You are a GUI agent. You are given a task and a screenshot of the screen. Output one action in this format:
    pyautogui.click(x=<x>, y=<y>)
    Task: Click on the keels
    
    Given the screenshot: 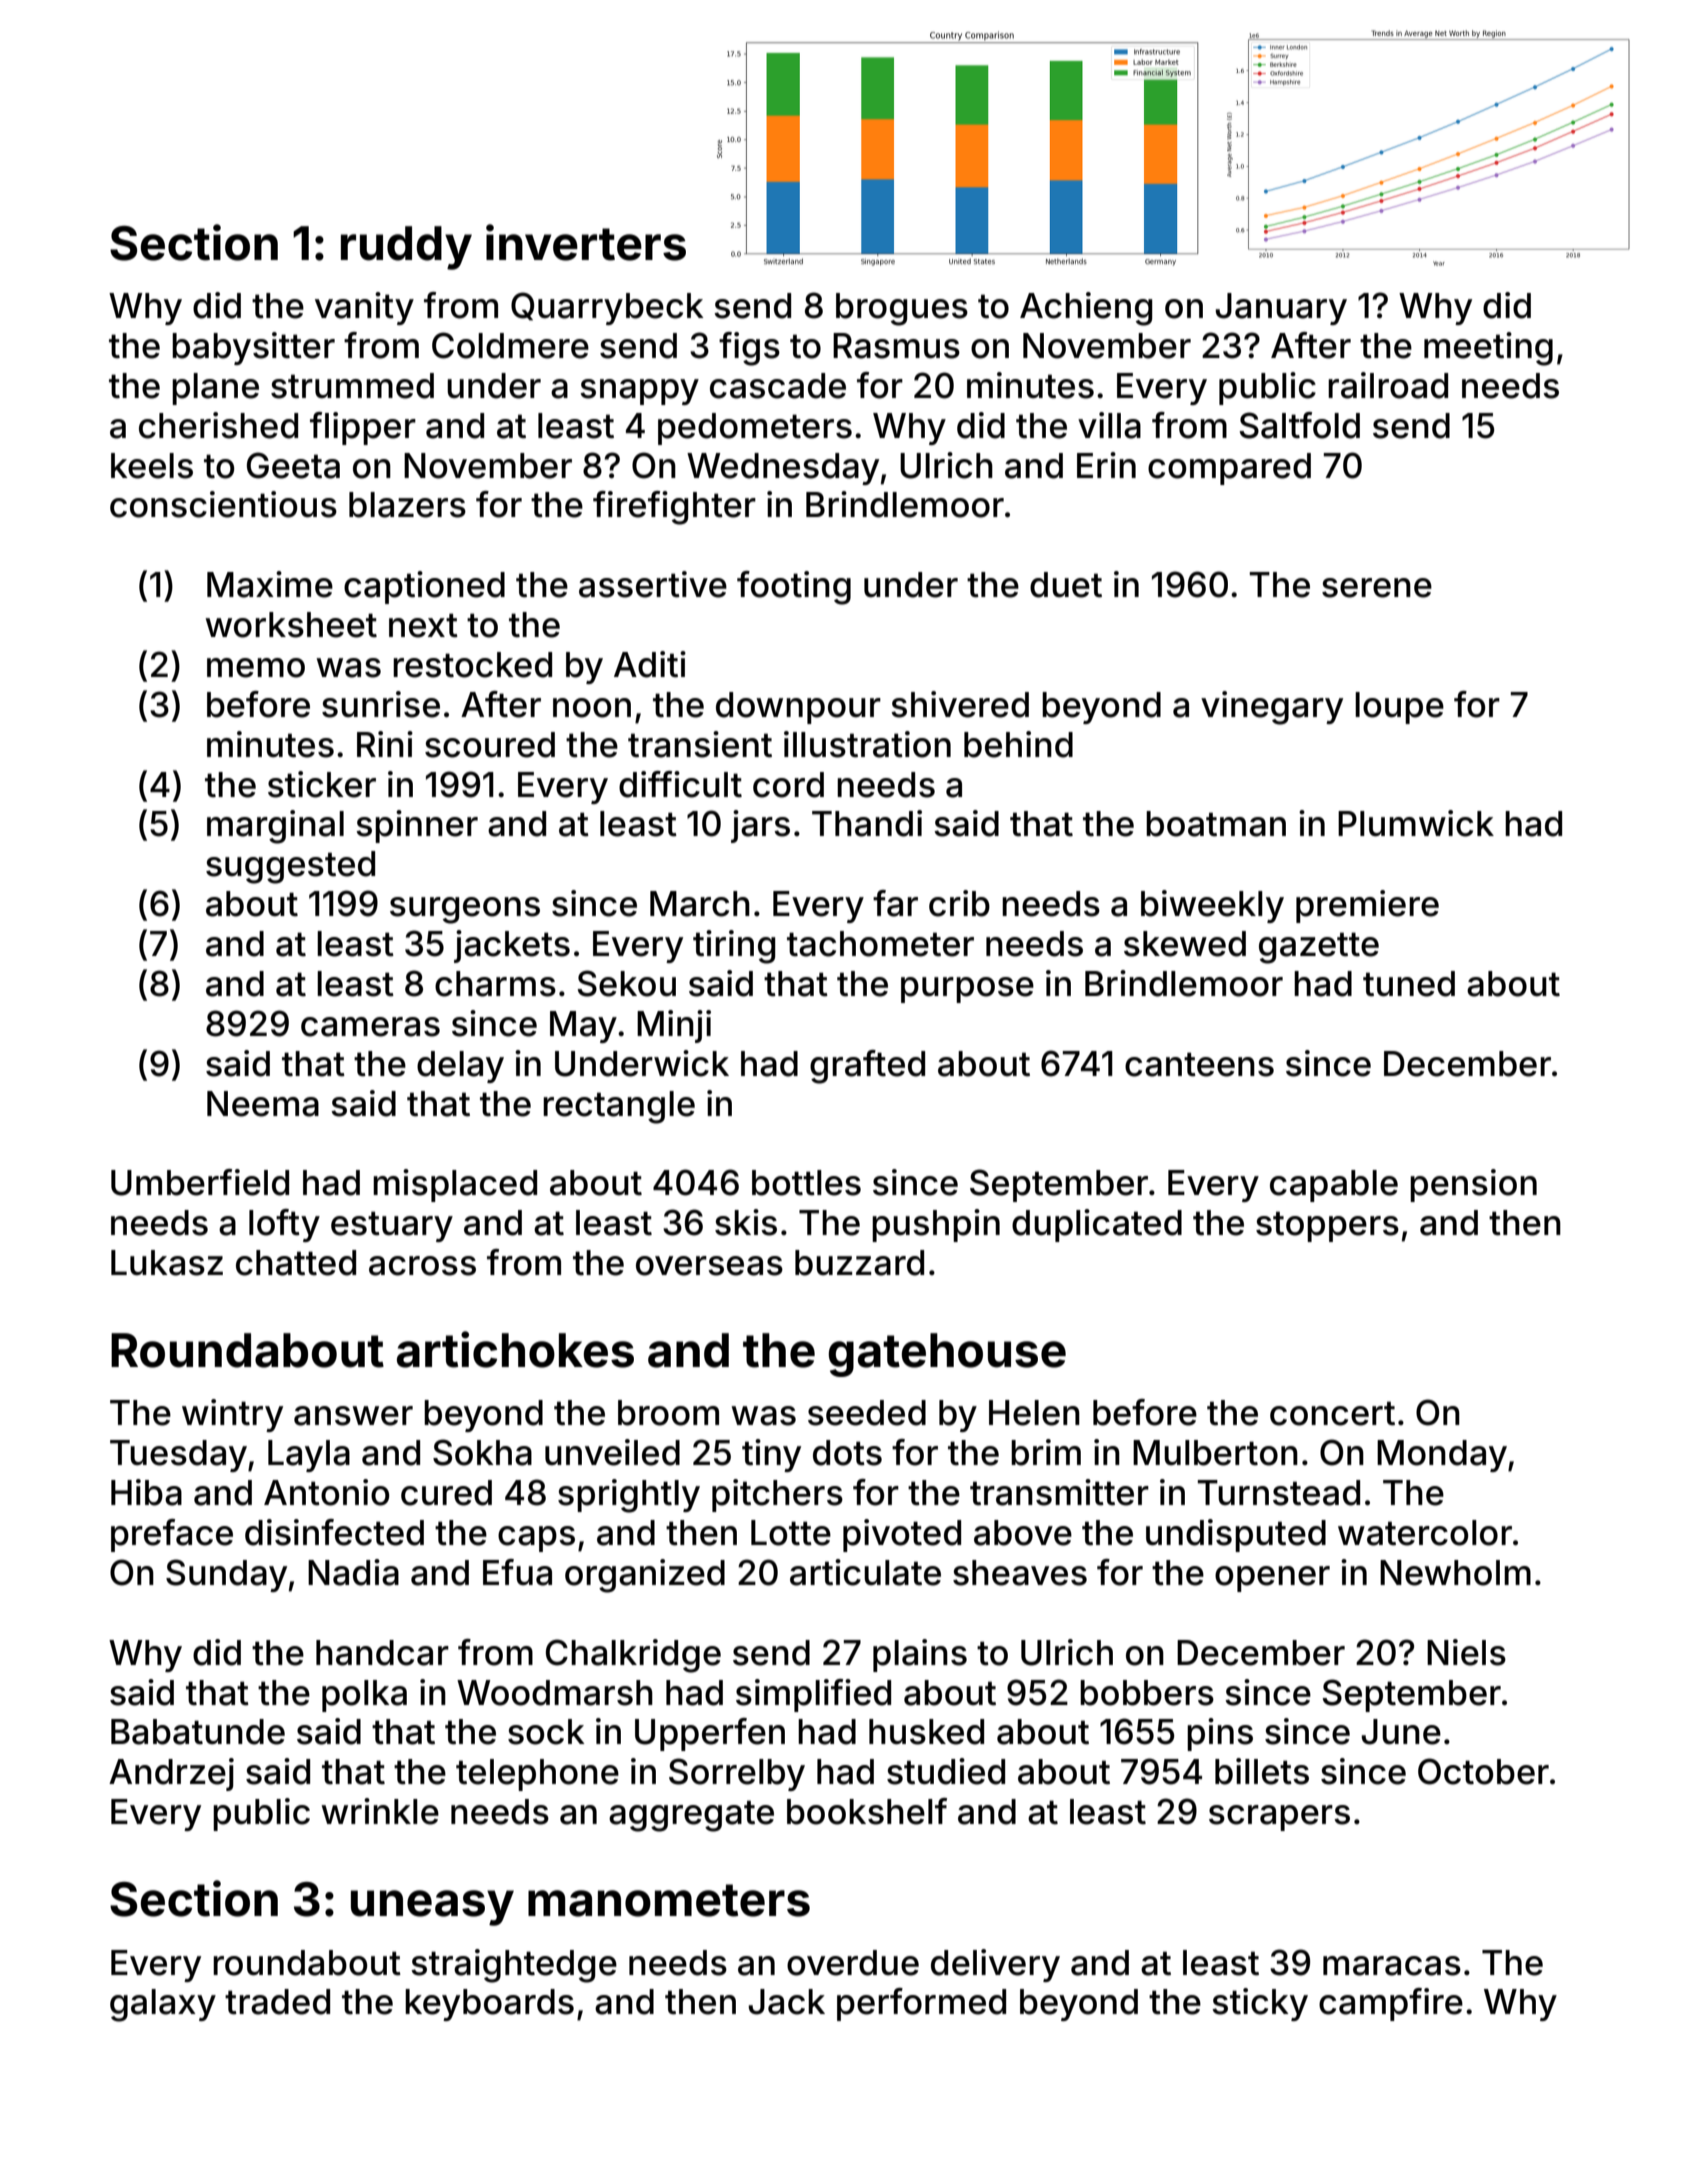 What is the action you would take?
    pyautogui.click(x=152, y=466)
